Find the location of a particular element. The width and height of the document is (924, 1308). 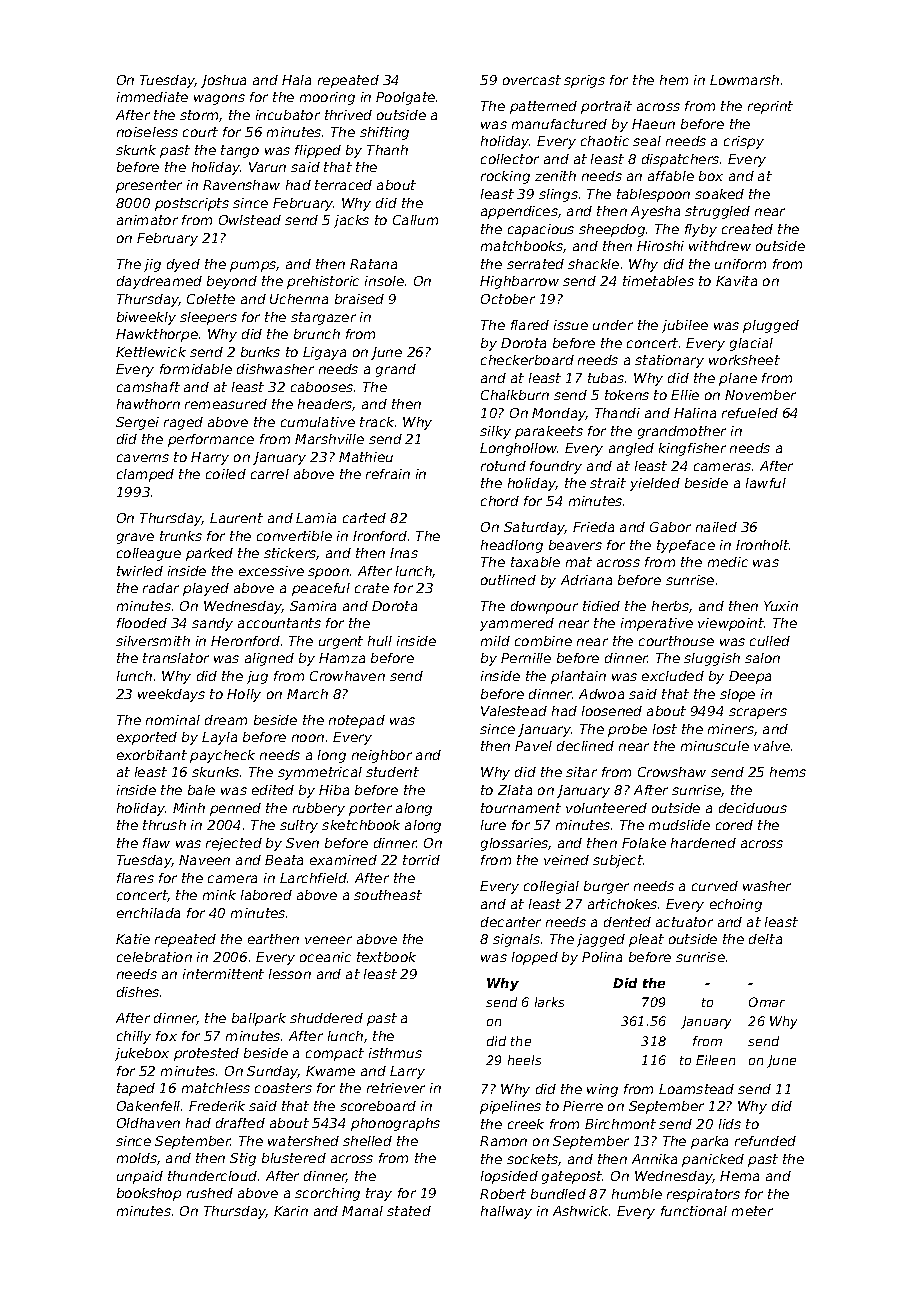

postscripts is located at coordinates (192, 204).
